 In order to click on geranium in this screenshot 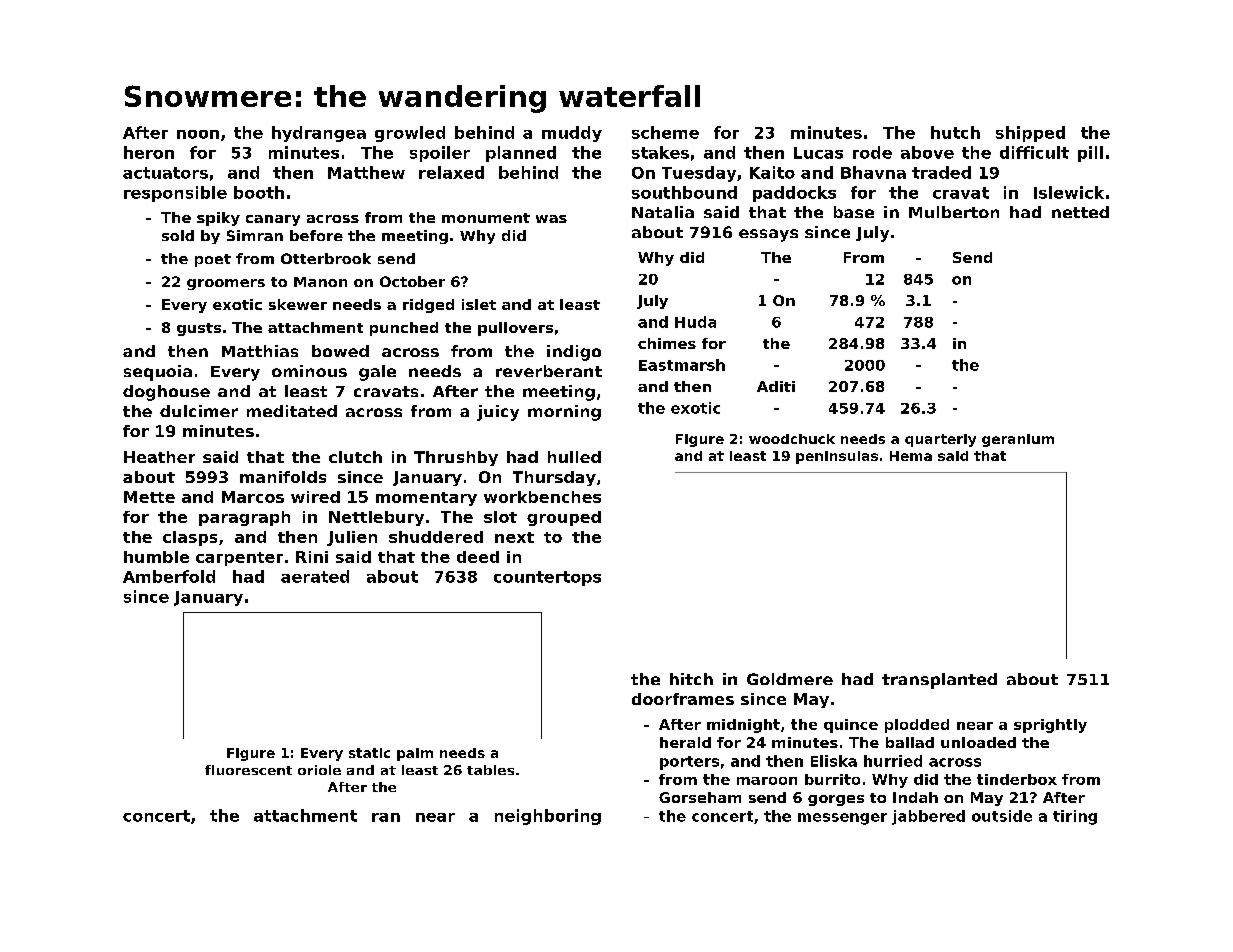, I will do `click(1018, 440)`.
